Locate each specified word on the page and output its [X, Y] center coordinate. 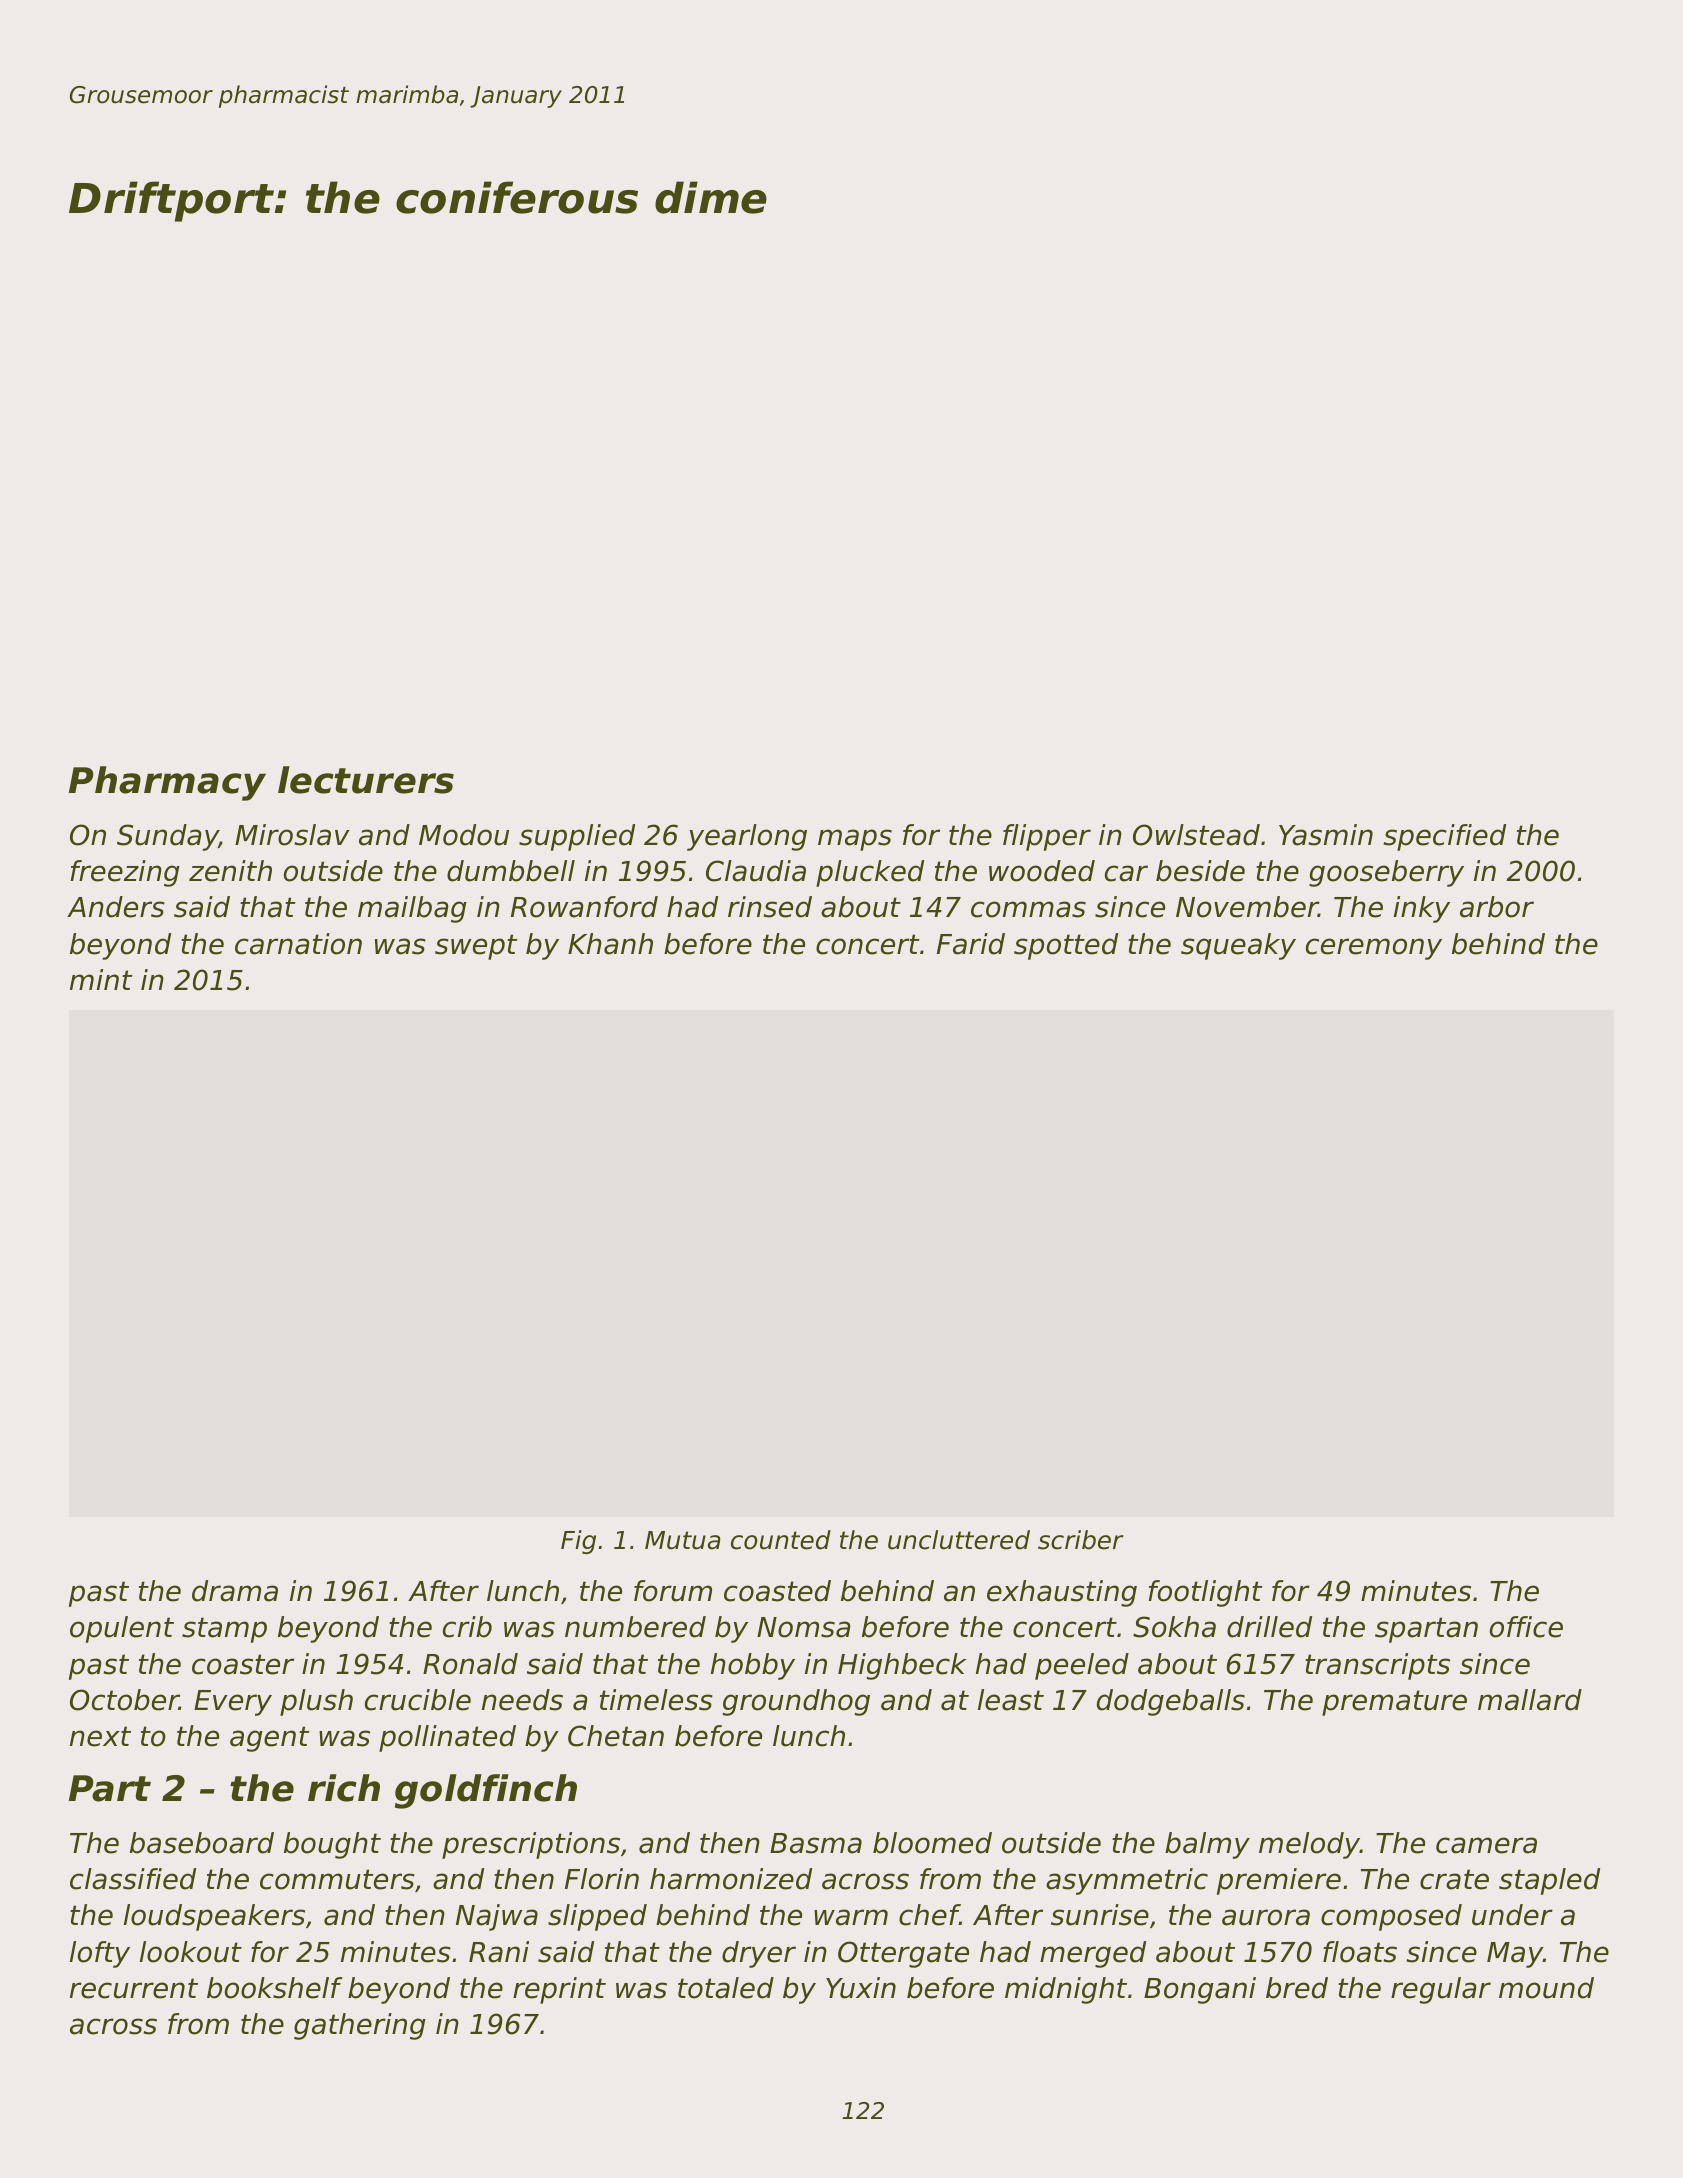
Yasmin [1326, 835]
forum [673, 1591]
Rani [499, 1952]
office [1526, 1627]
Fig [578, 1542]
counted [781, 1540]
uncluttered [959, 1540]
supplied [577, 837]
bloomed [932, 1843]
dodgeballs [1171, 1702]
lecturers [366, 780]
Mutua [683, 1540]
